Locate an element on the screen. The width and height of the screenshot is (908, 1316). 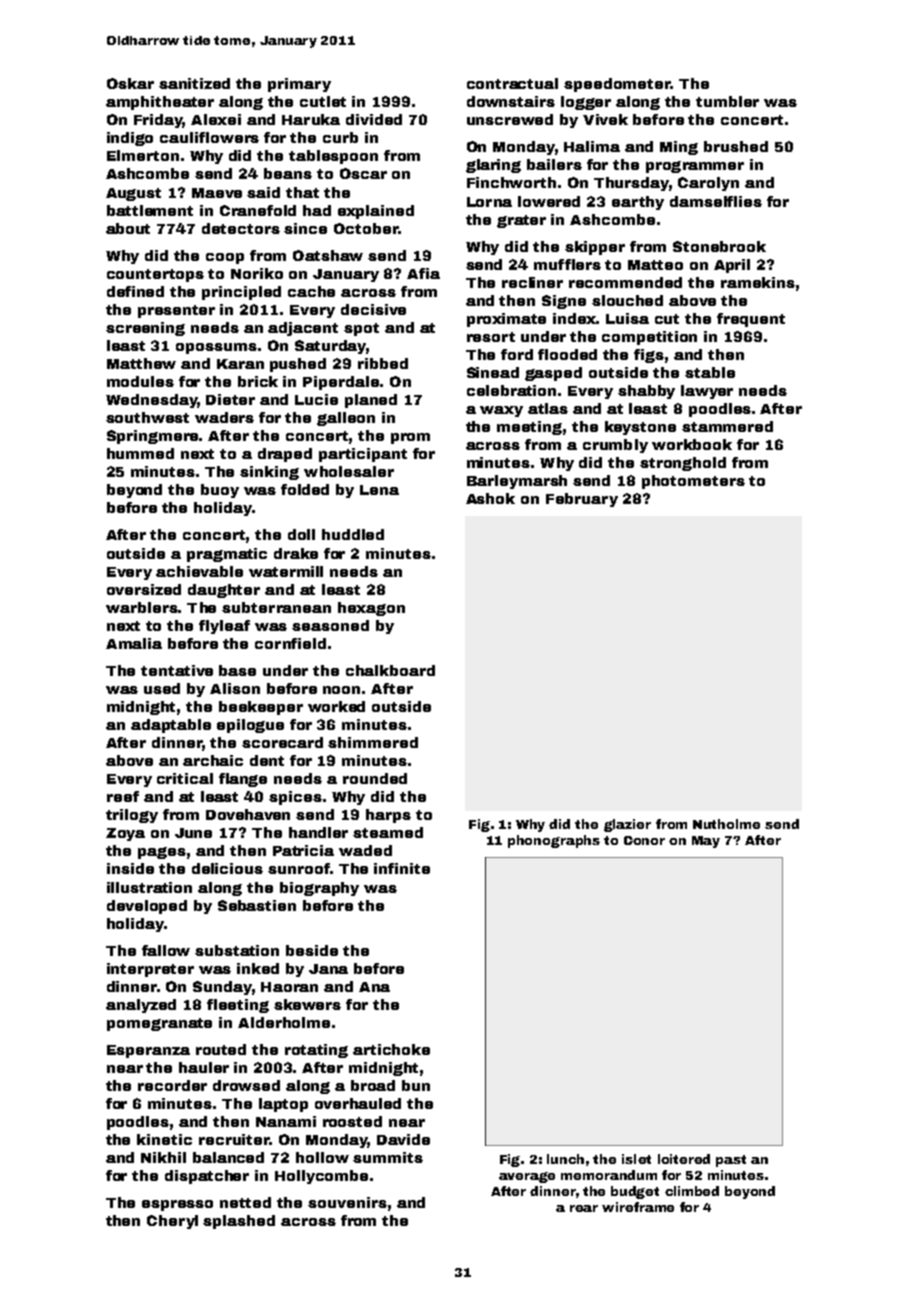
unscrewed is located at coordinates (510, 119).
